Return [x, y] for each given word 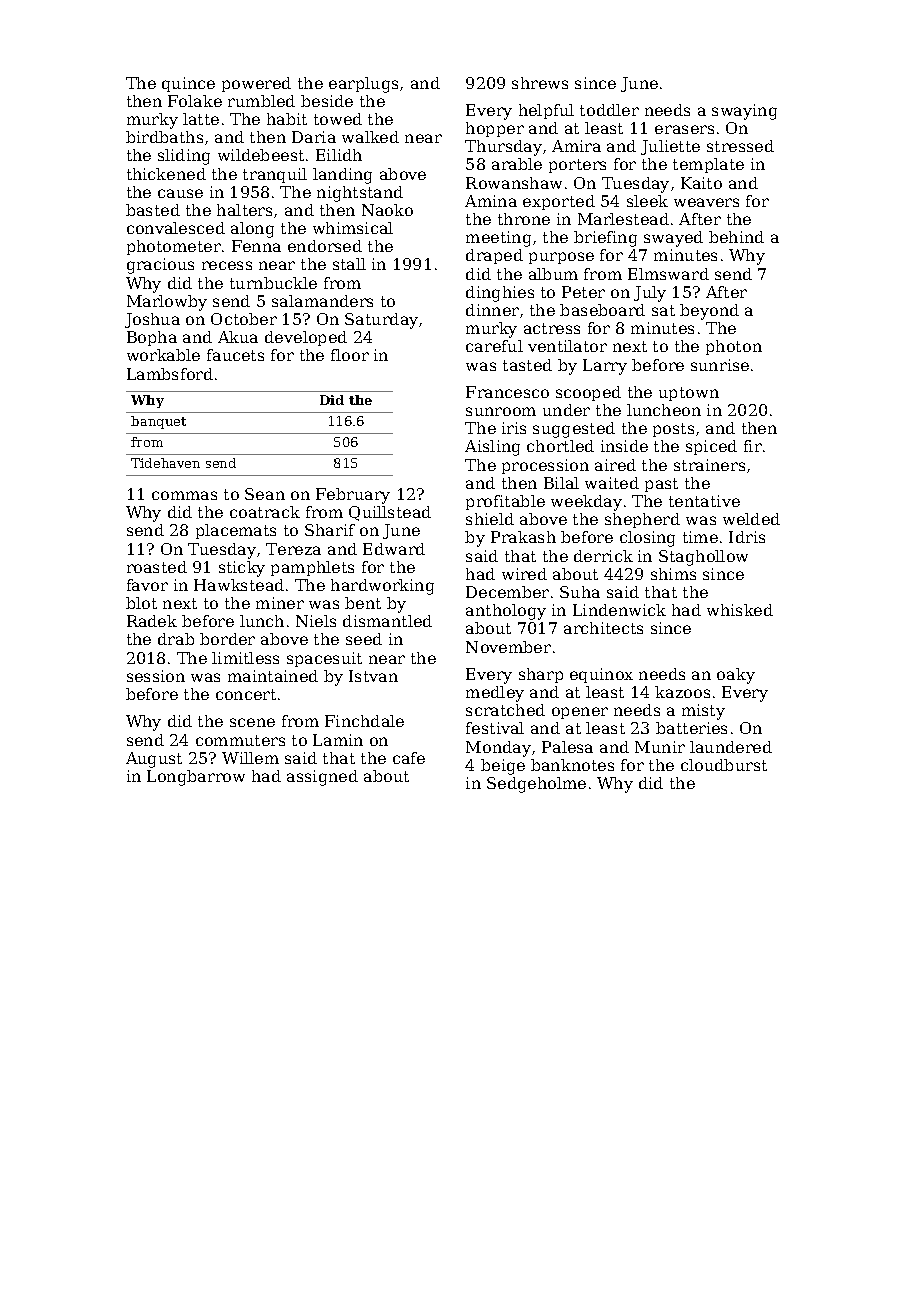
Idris [747, 537]
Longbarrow [196, 778]
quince [188, 84]
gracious [160, 266]
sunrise [720, 365]
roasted [157, 567]
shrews [540, 83]
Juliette [670, 147]
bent [363, 603]
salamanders [322, 301]
